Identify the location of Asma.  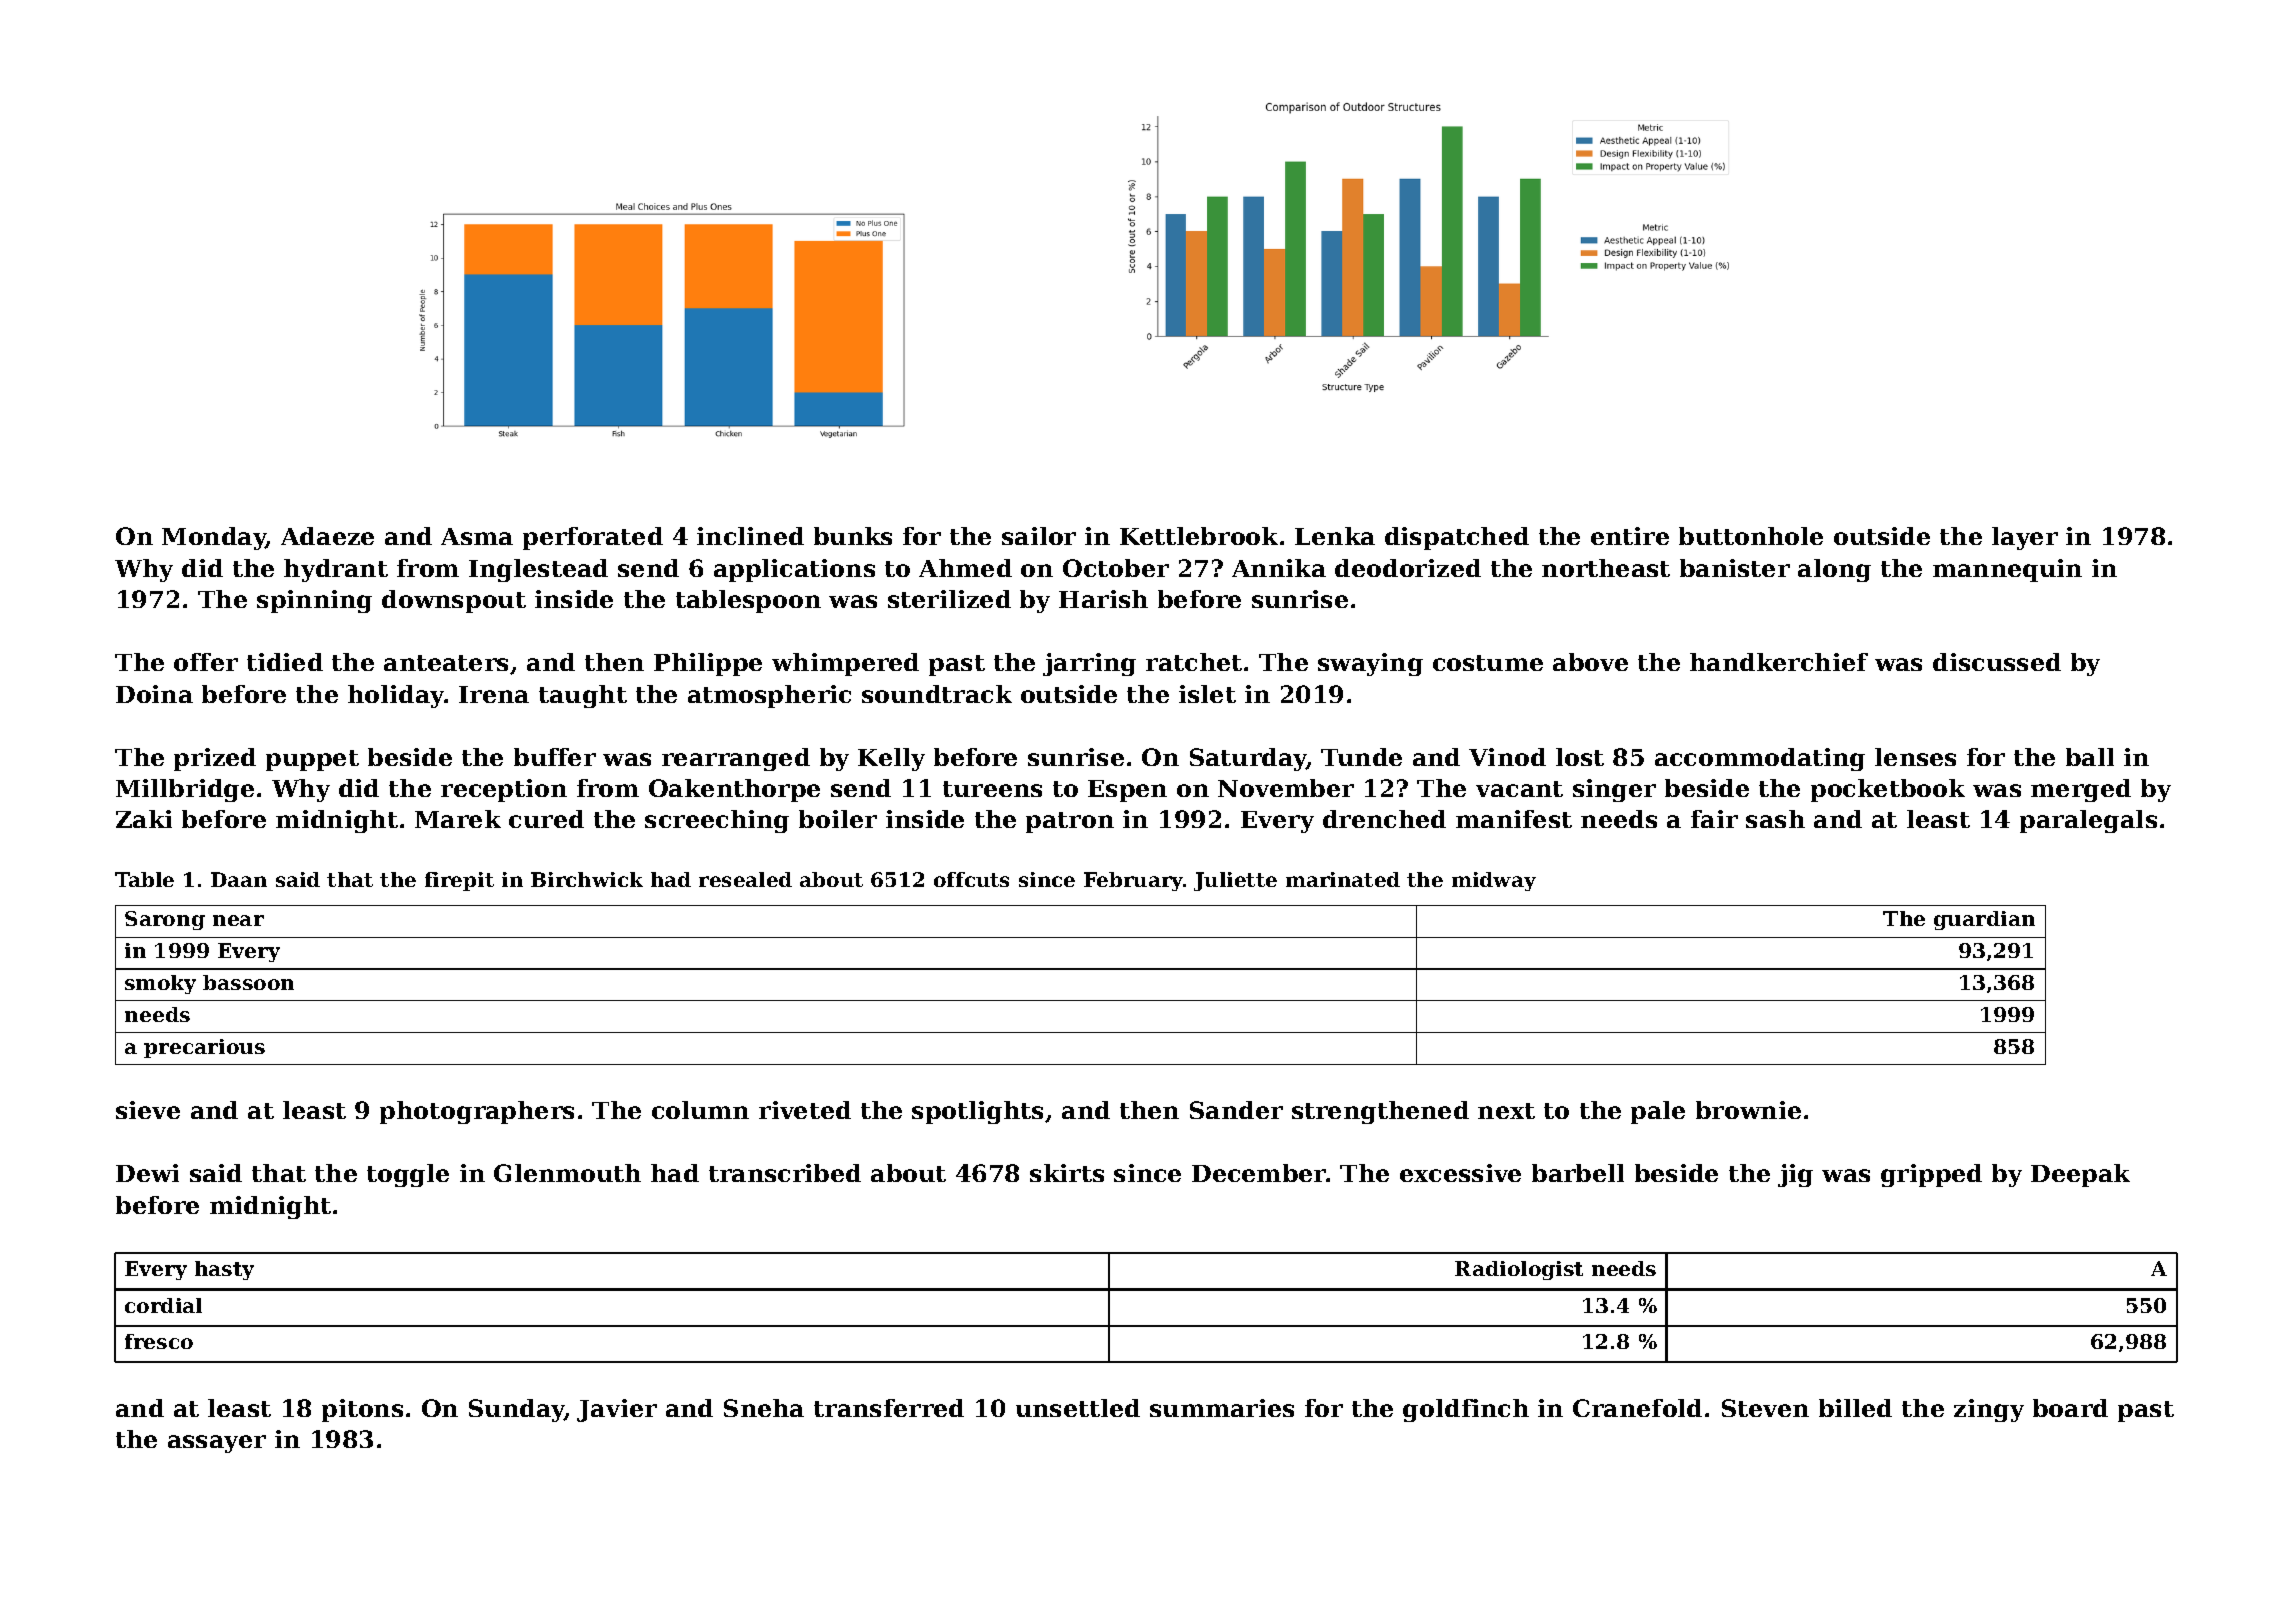
(477, 536).
